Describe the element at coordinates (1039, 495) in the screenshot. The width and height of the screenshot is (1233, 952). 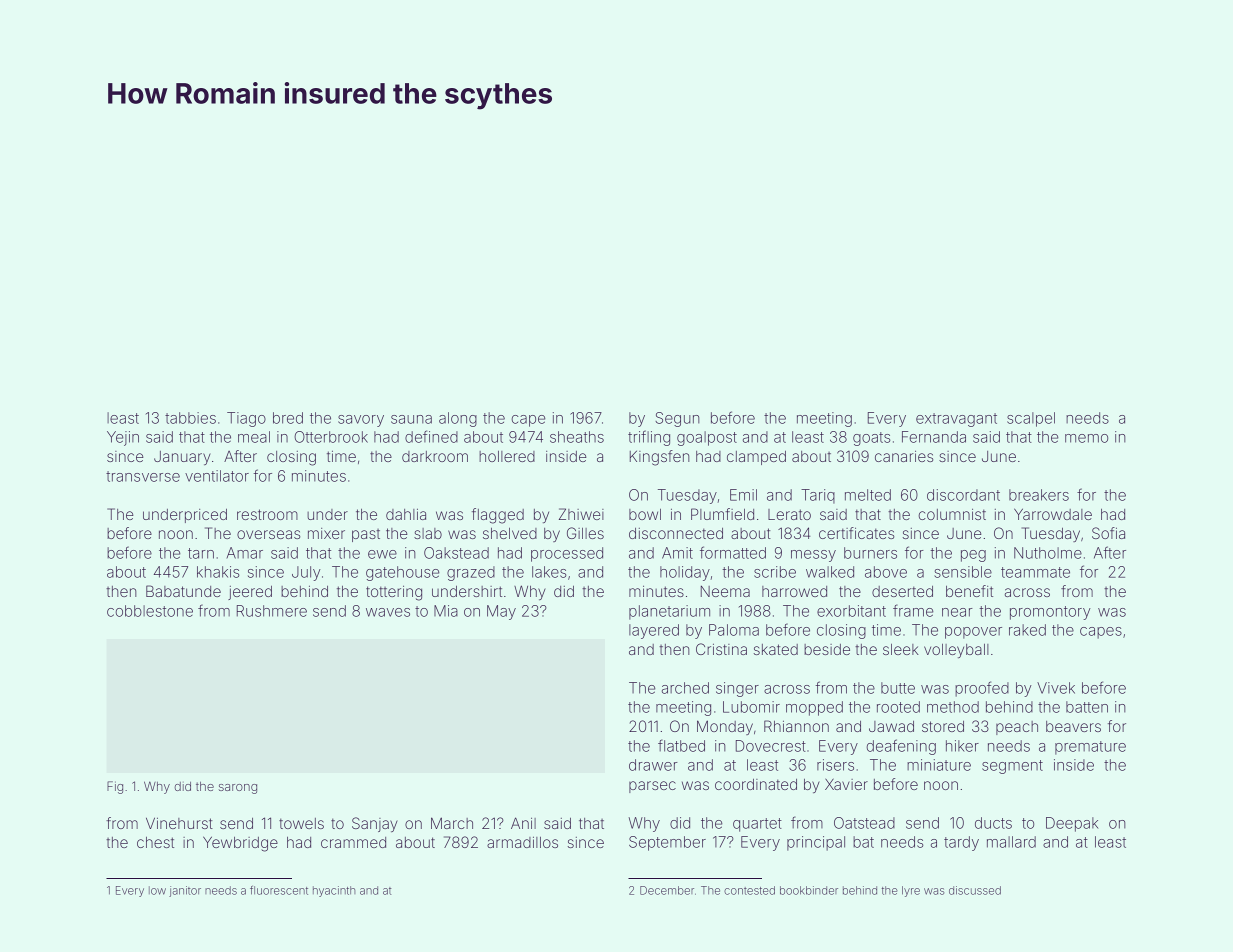
I see `breakers` at that location.
